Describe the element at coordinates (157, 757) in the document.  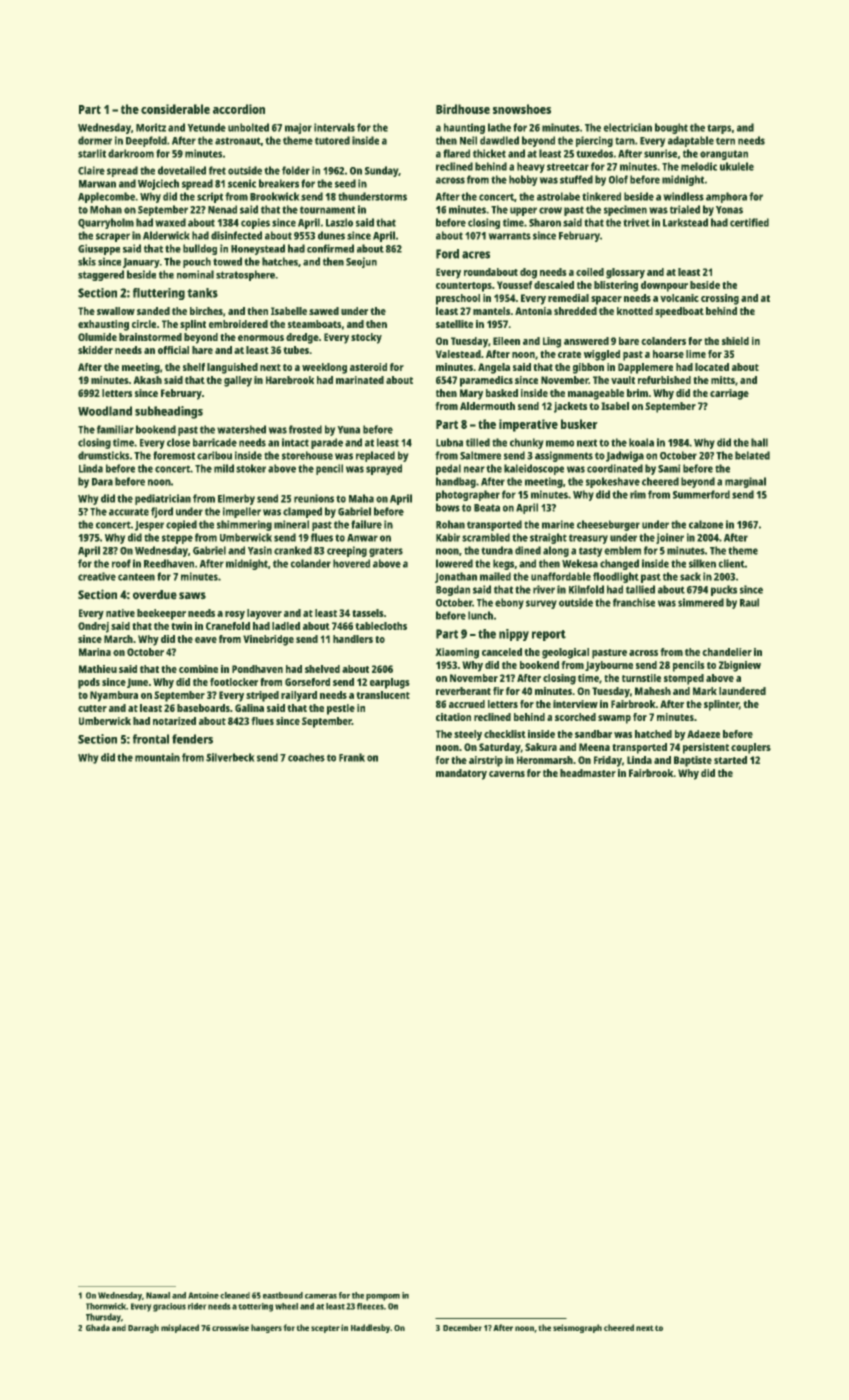
I see `mountain` at that location.
